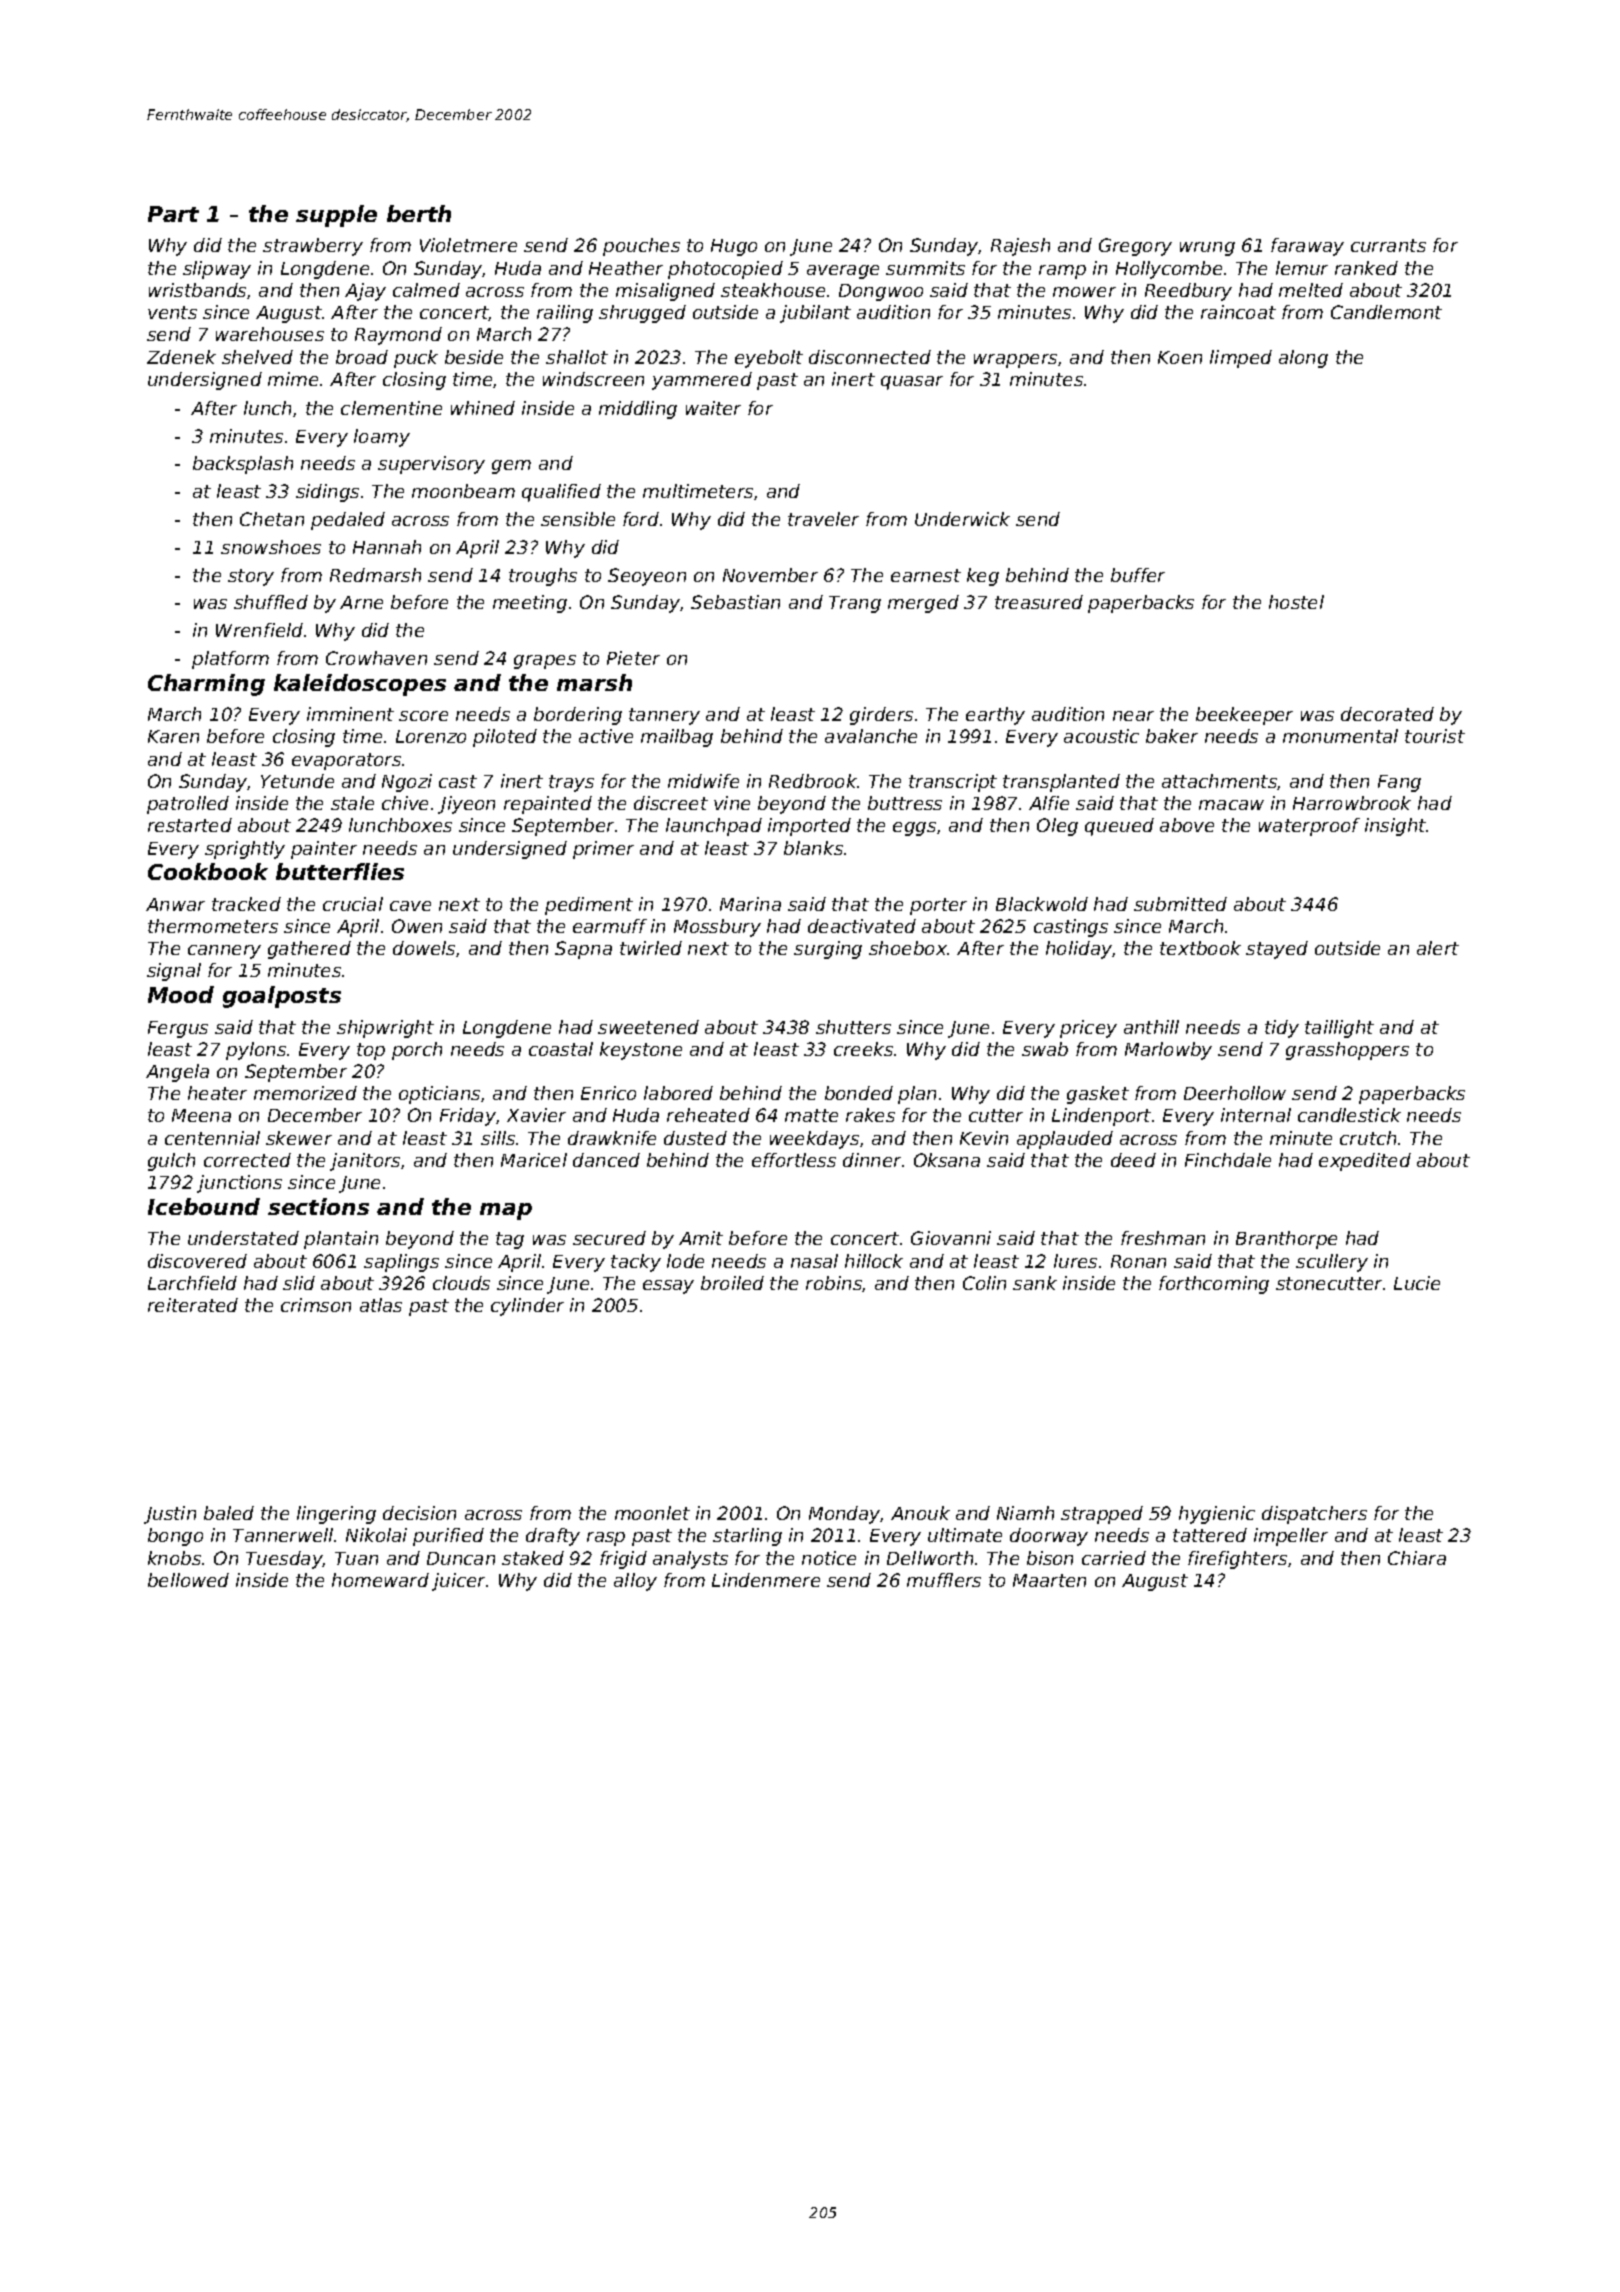 This image has width=1620, height=2292. Describe the element at coordinates (944, 1580) in the image. I see `mufflers` at that location.
